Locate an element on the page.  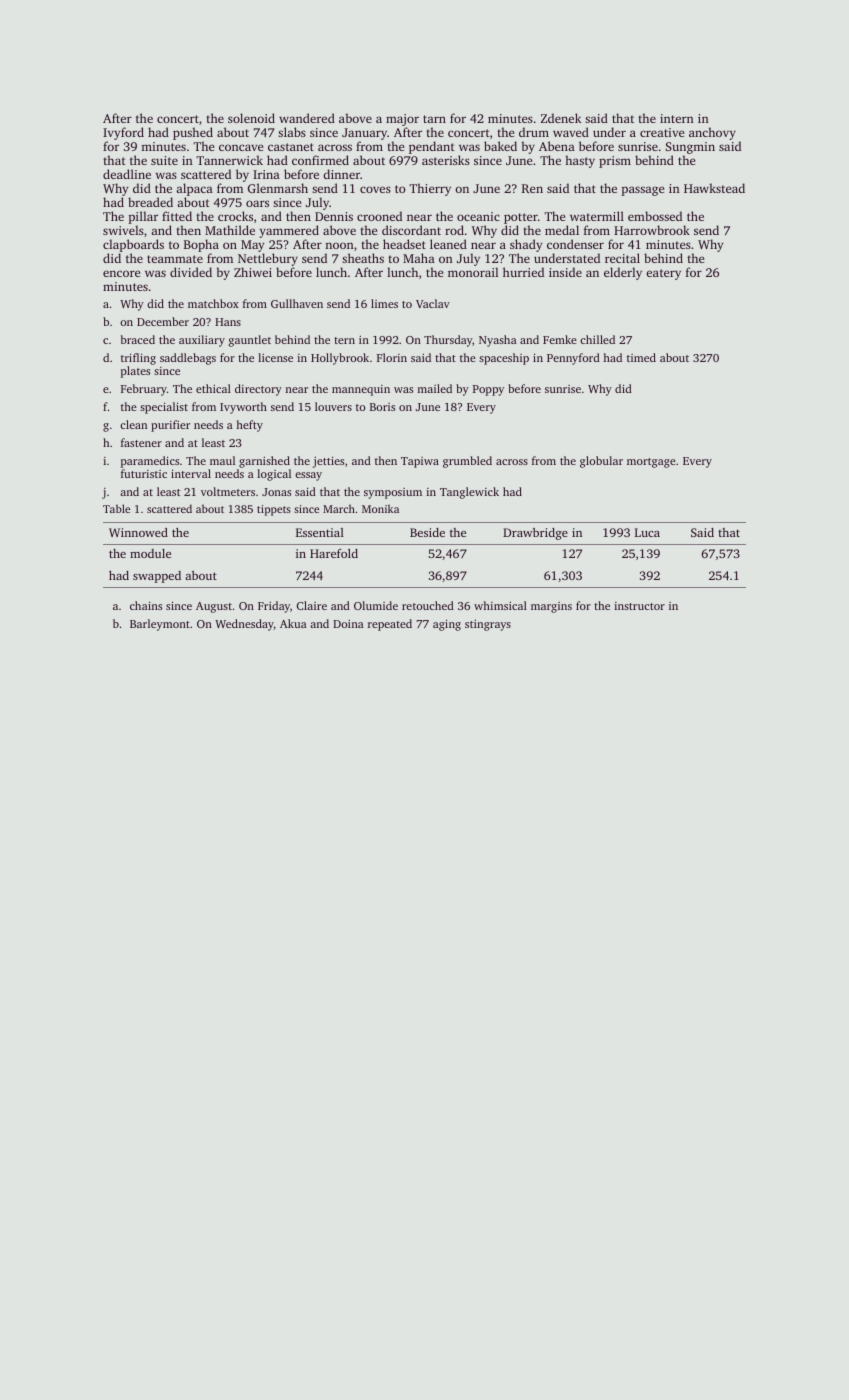
instructor is located at coordinates (639, 606).
